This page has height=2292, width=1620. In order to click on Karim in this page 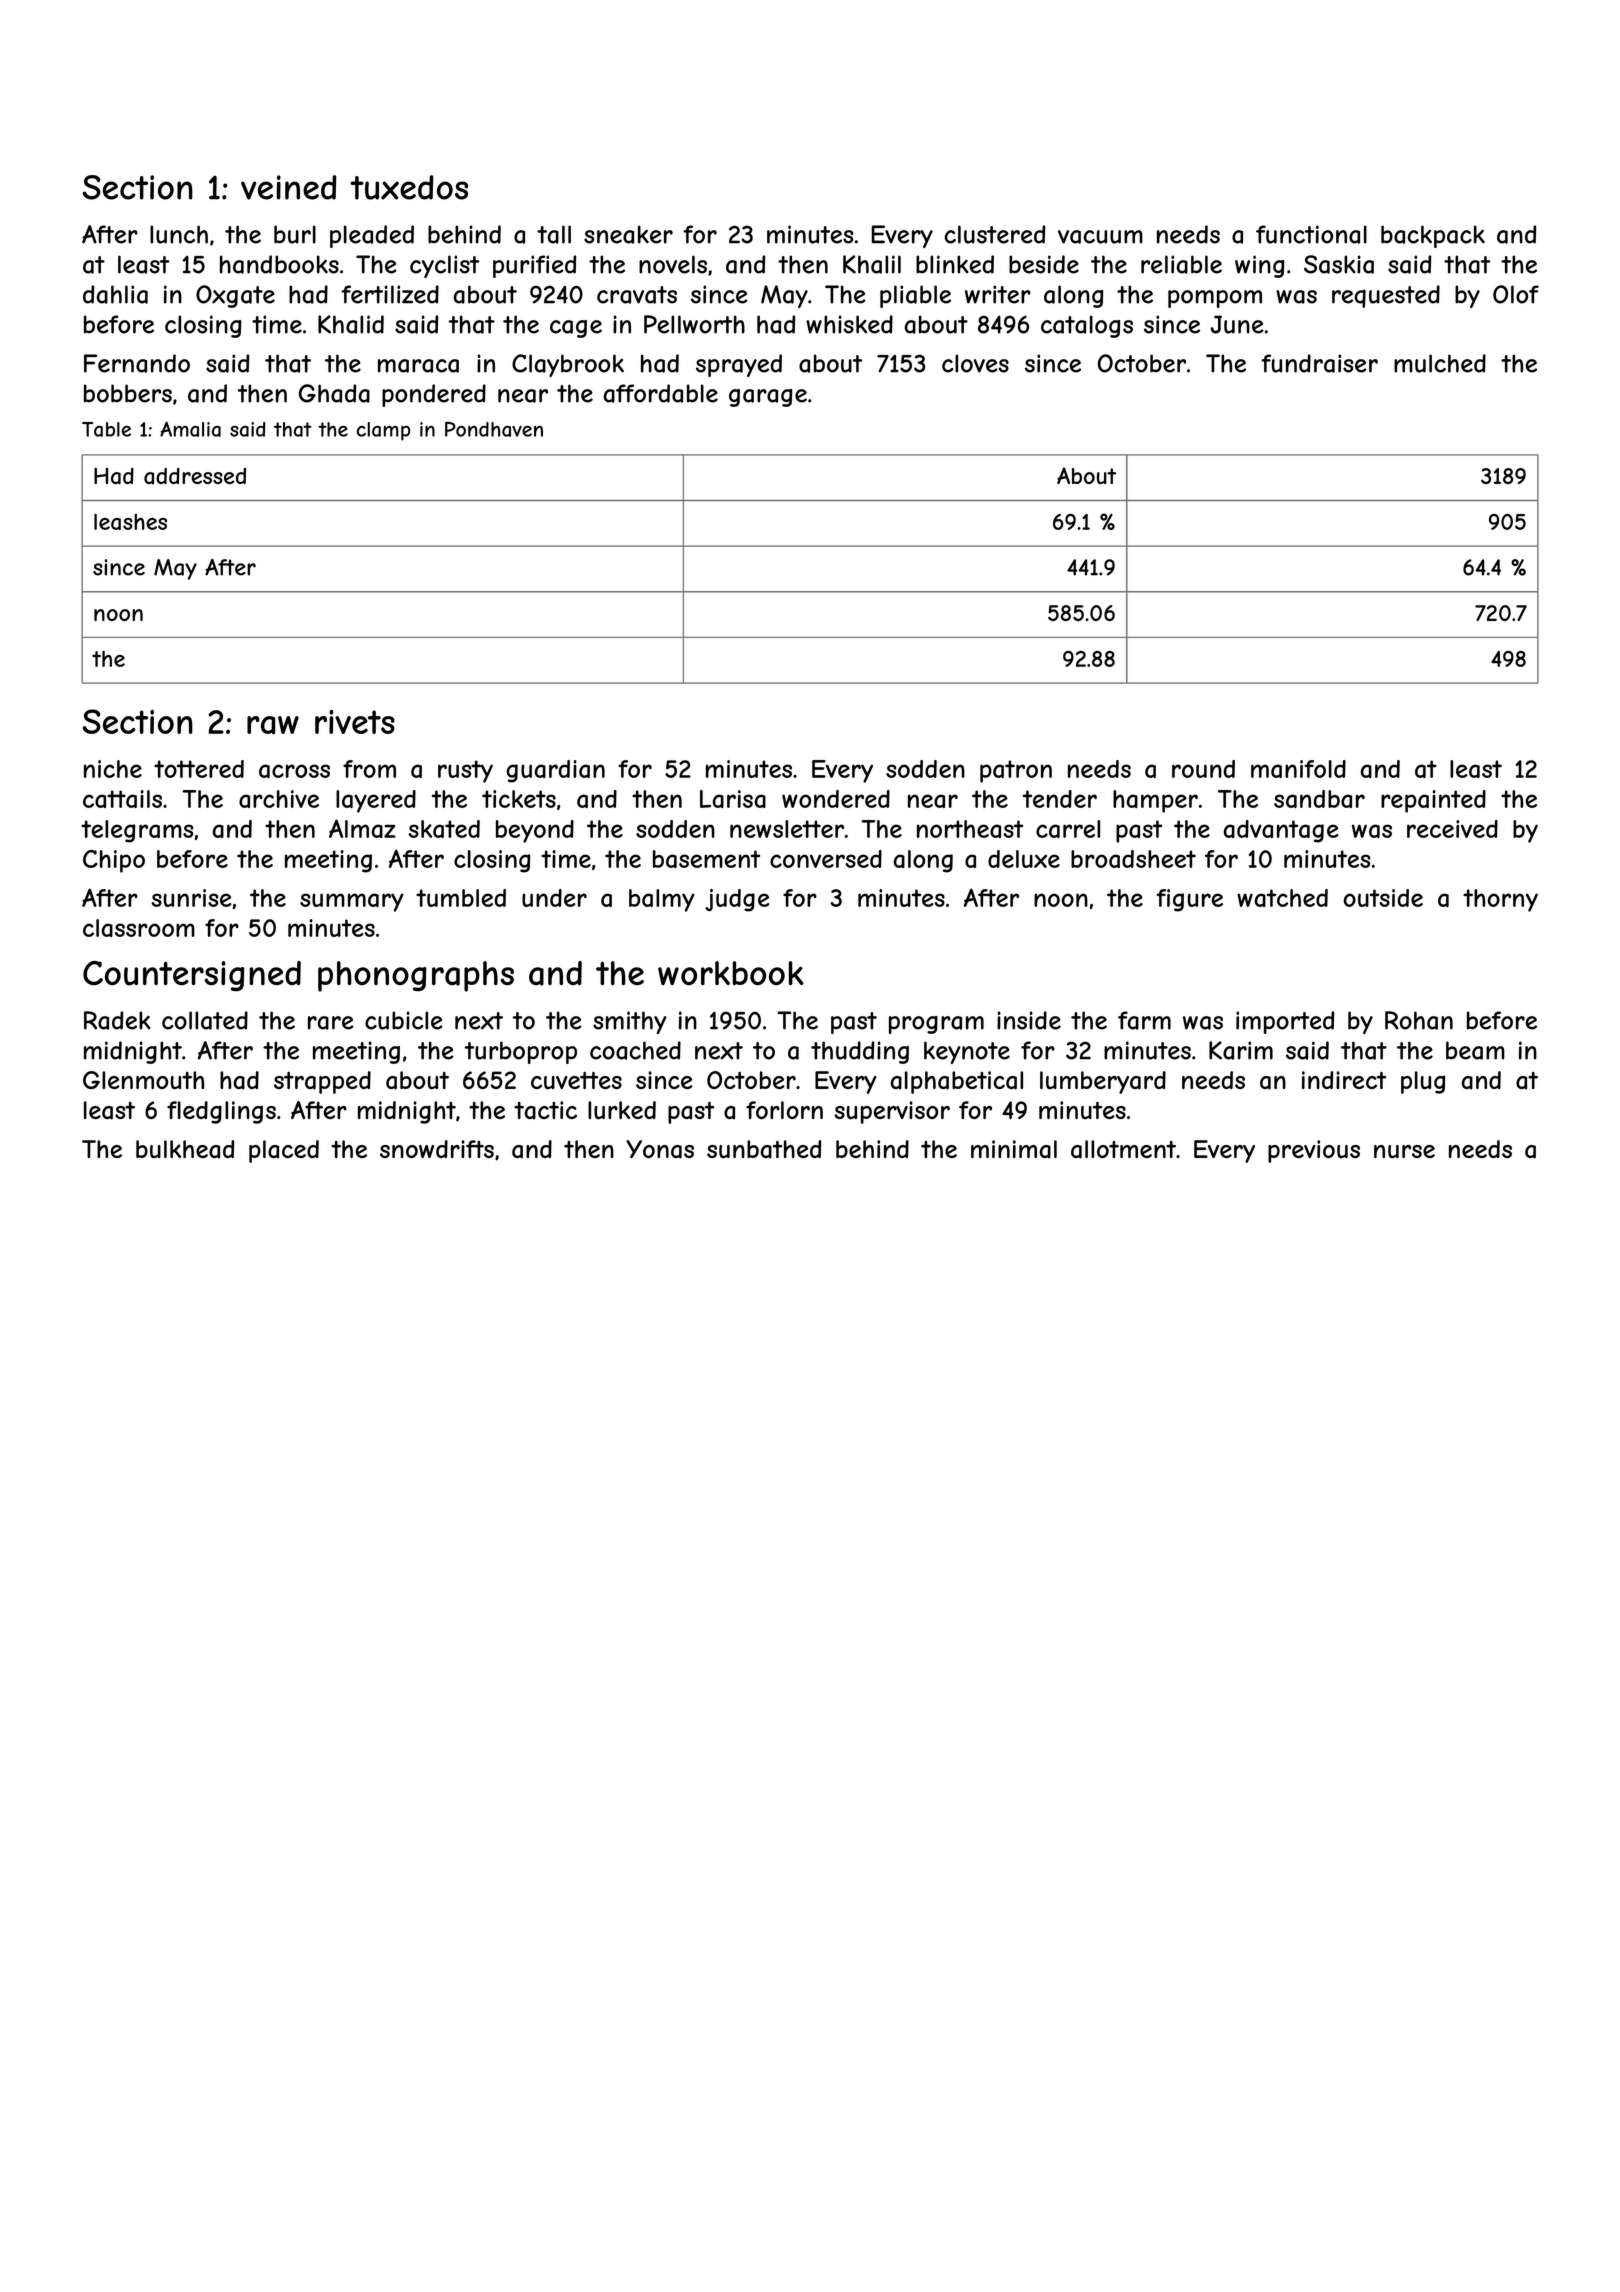, I will do `click(1241, 1050)`.
